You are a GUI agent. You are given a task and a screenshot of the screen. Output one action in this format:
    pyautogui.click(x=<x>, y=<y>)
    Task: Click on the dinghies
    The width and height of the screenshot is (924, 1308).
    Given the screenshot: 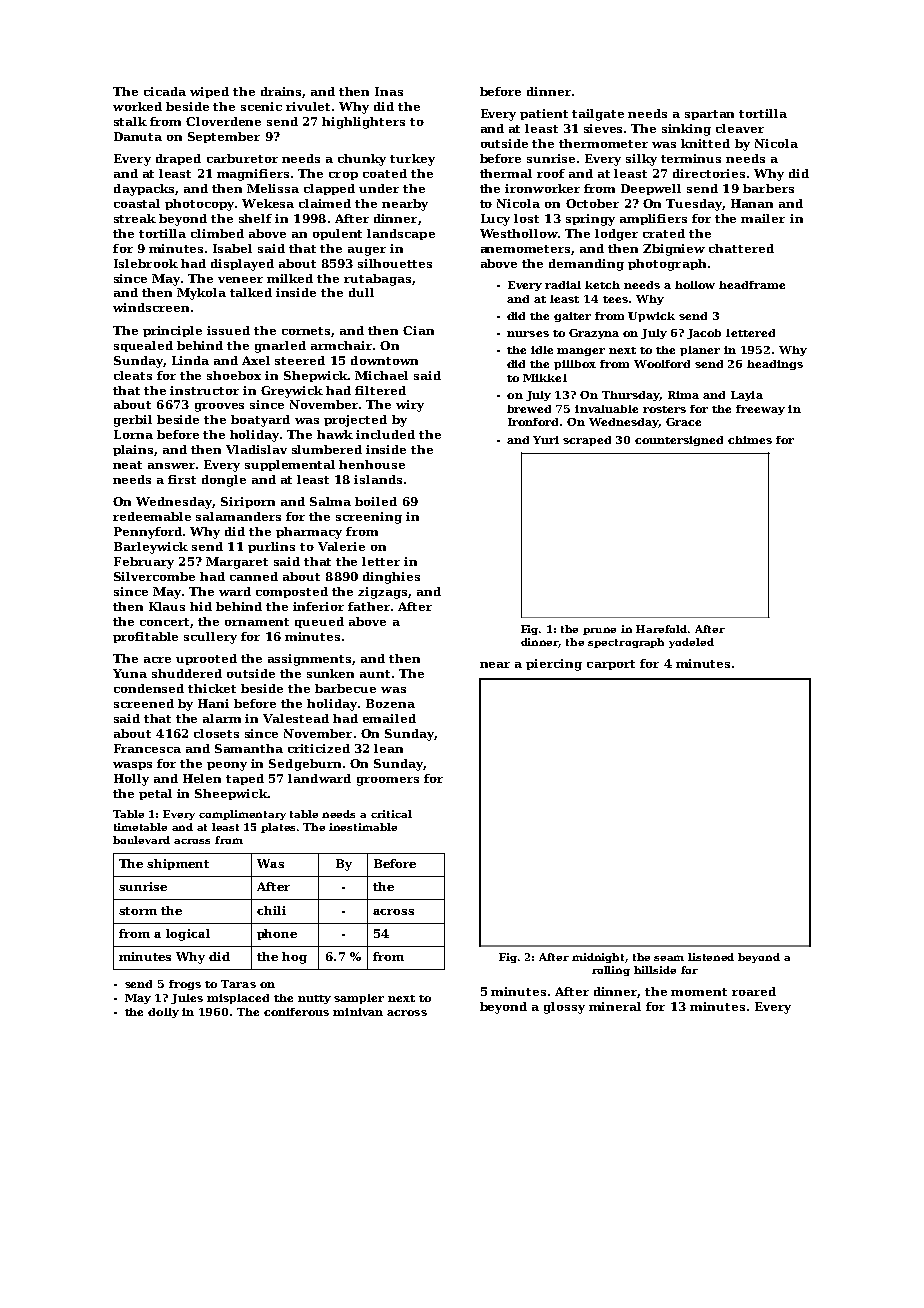 What is the action you would take?
    pyautogui.click(x=391, y=578)
